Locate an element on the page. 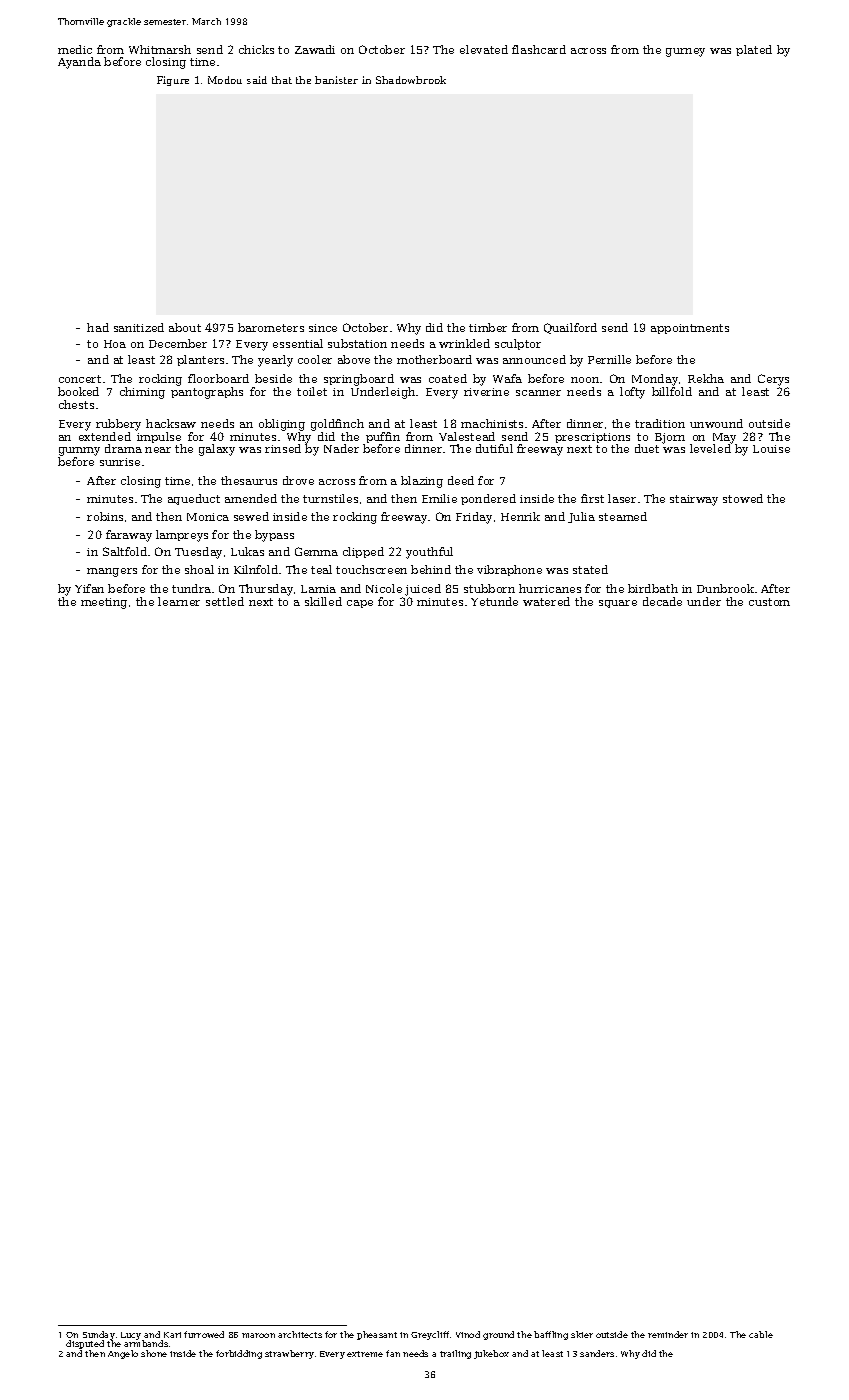  Dunbrook is located at coordinates (725, 588).
